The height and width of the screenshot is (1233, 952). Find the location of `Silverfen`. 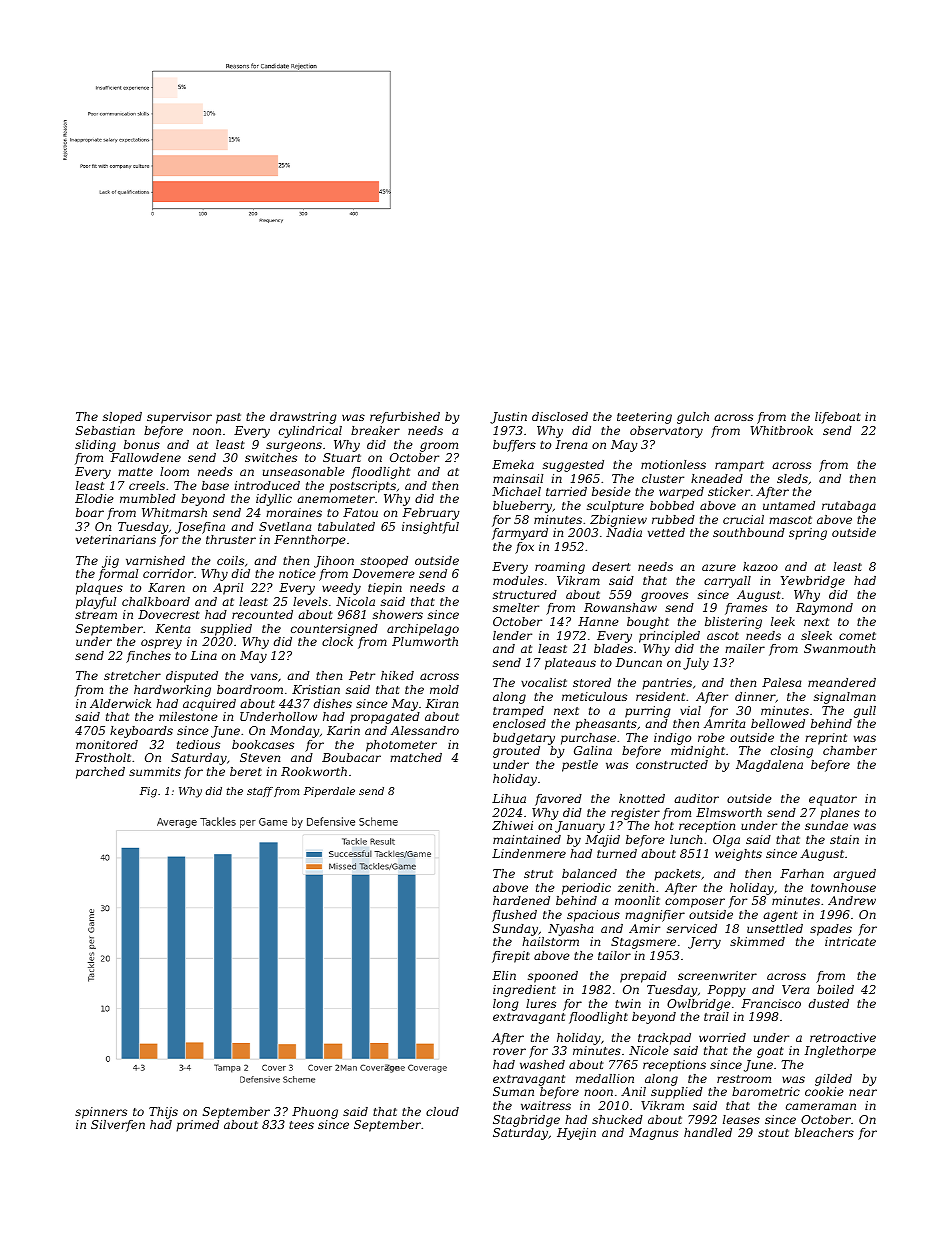

Silverfen is located at coordinates (118, 1126).
